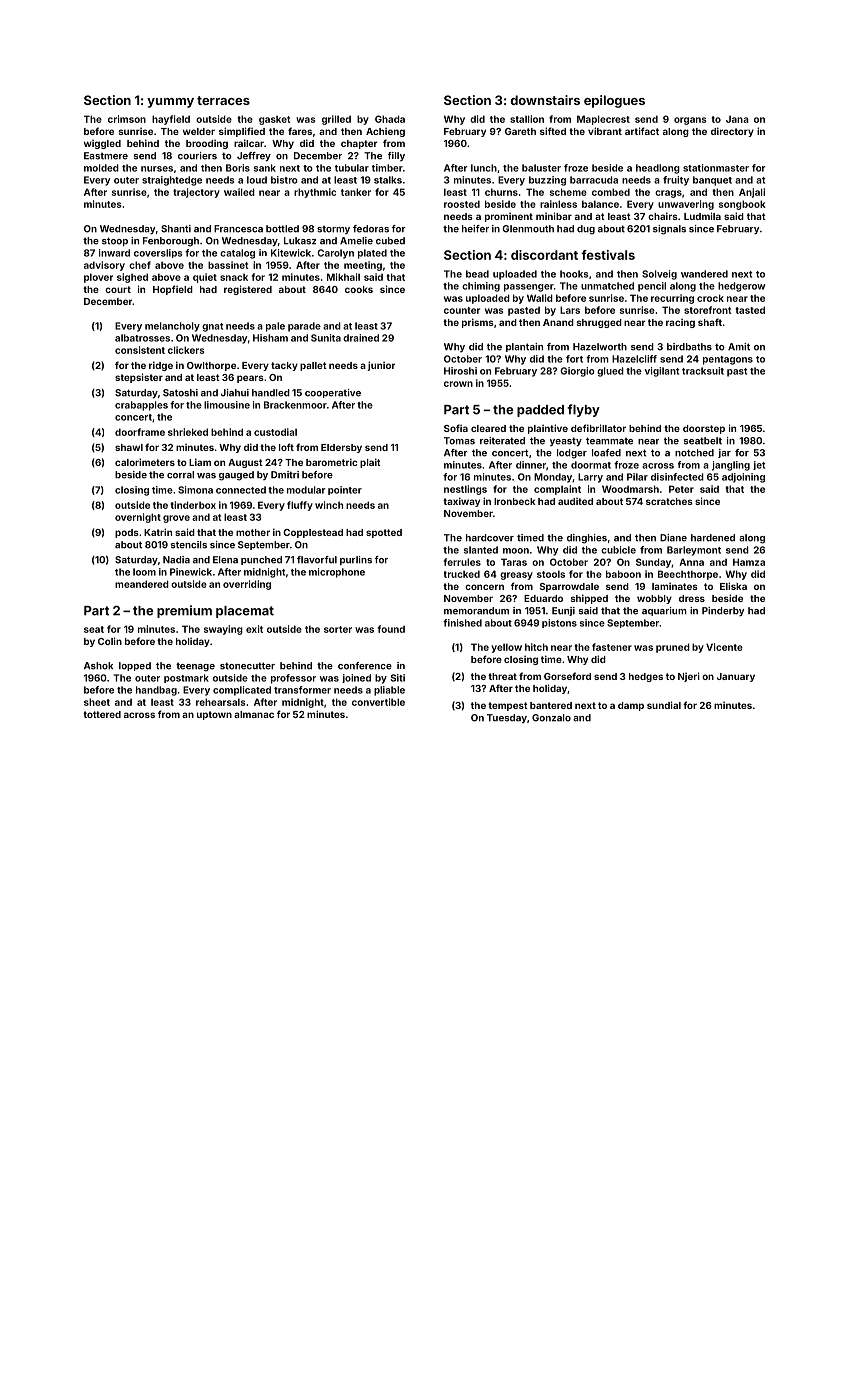  Describe the element at coordinates (378, 702) in the screenshot. I see `convertible` at that location.
